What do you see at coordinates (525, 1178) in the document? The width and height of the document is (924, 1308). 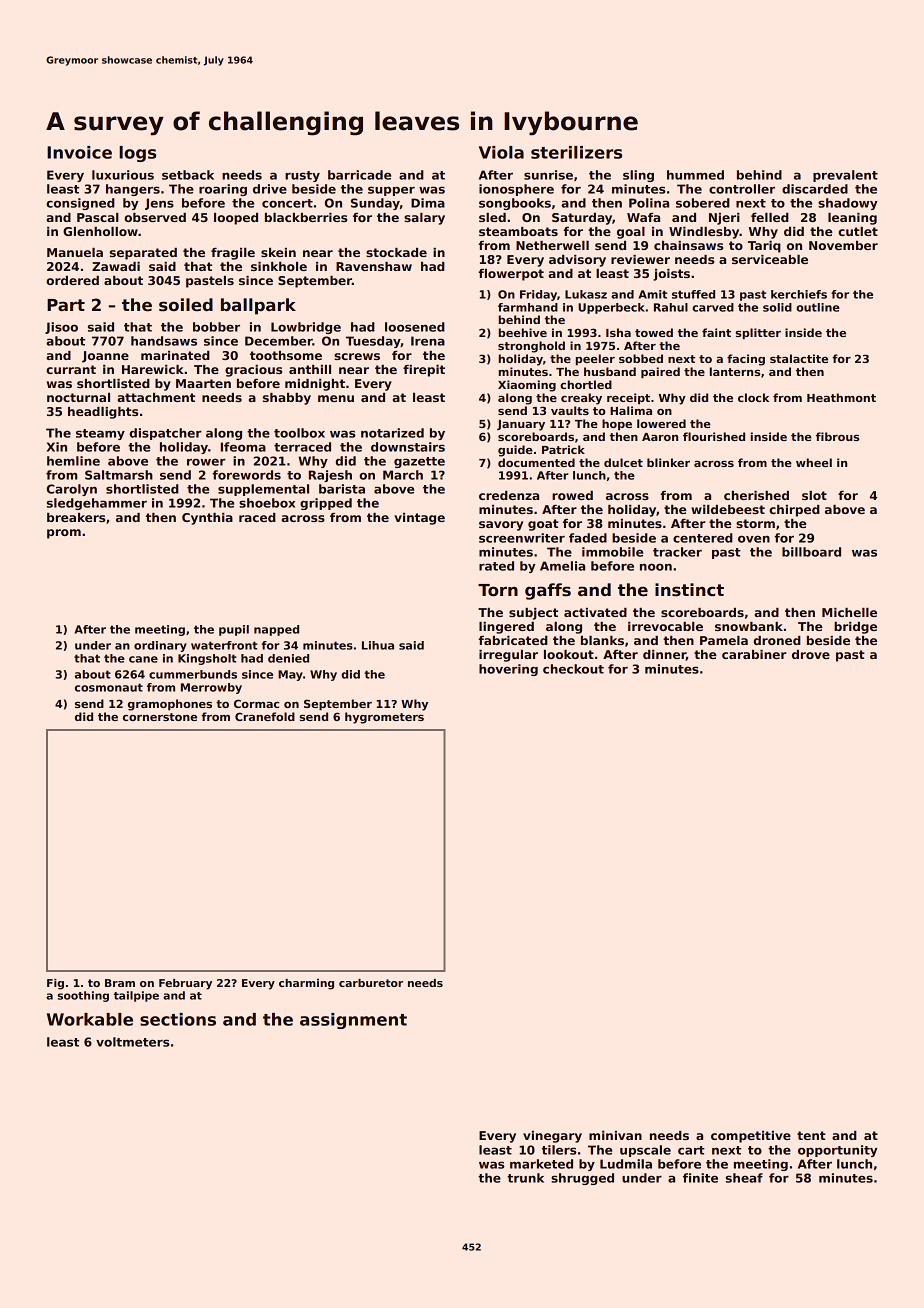 I see `trunk` at bounding box center [525, 1178].
